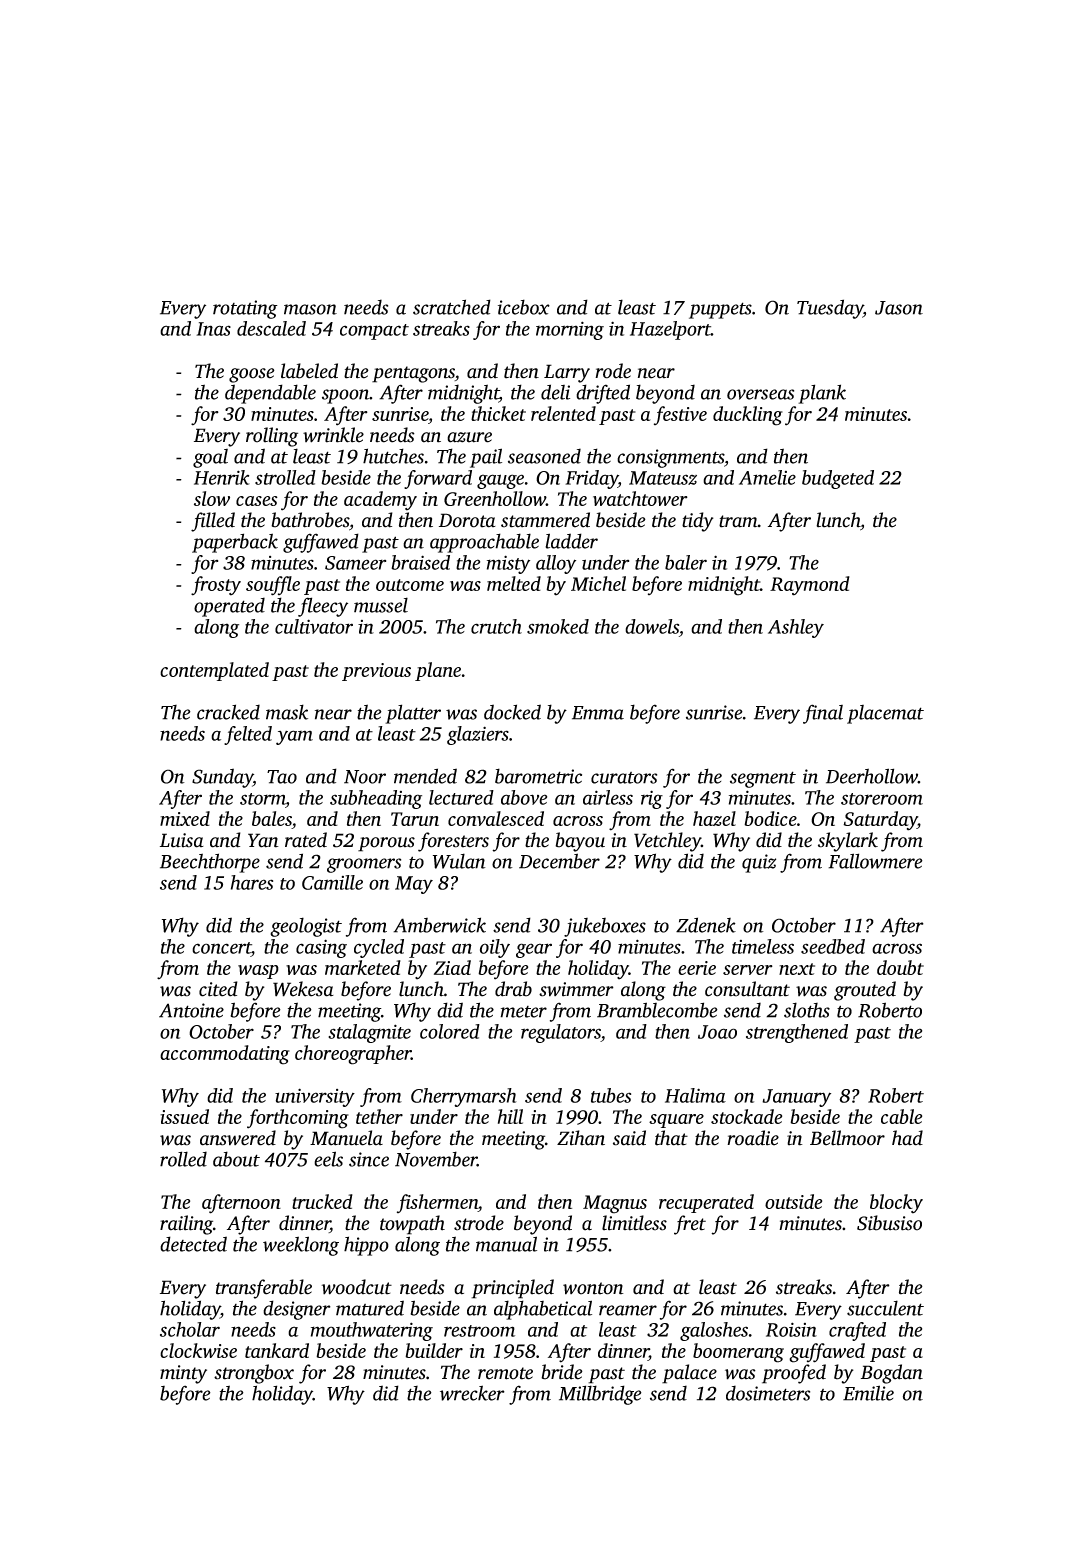 The height and width of the page is (1568, 1083). I want to click on Raymond, so click(810, 586).
